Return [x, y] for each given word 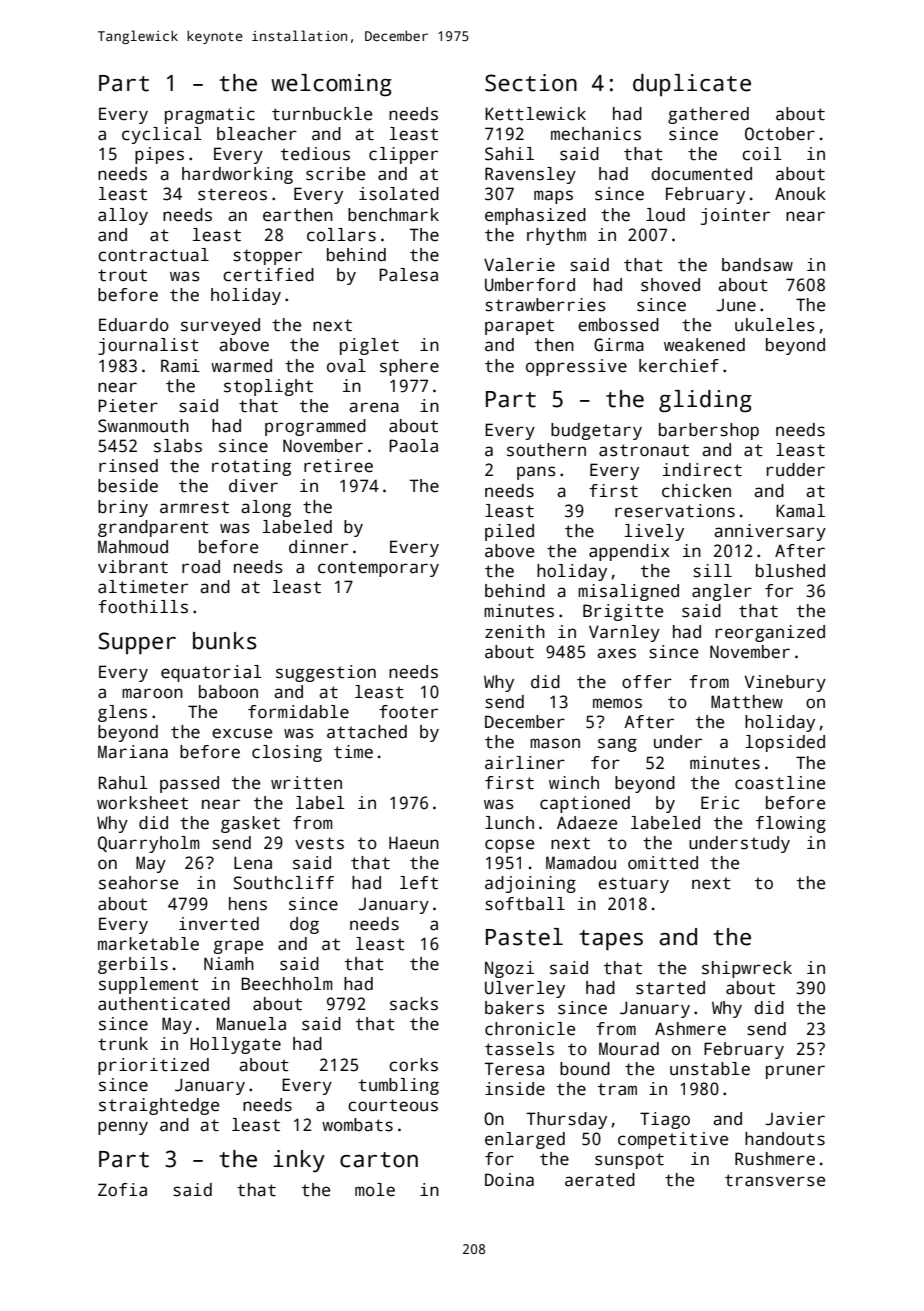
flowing [791, 824]
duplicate [692, 85]
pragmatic [210, 115]
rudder [796, 470]
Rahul [123, 783]
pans [536, 473]
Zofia [122, 1190]
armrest [194, 507]
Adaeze [587, 823]
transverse [775, 1180]
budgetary [596, 431]
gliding [705, 401]
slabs [178, 446]
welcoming [331, 85]
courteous [393, 1105]
